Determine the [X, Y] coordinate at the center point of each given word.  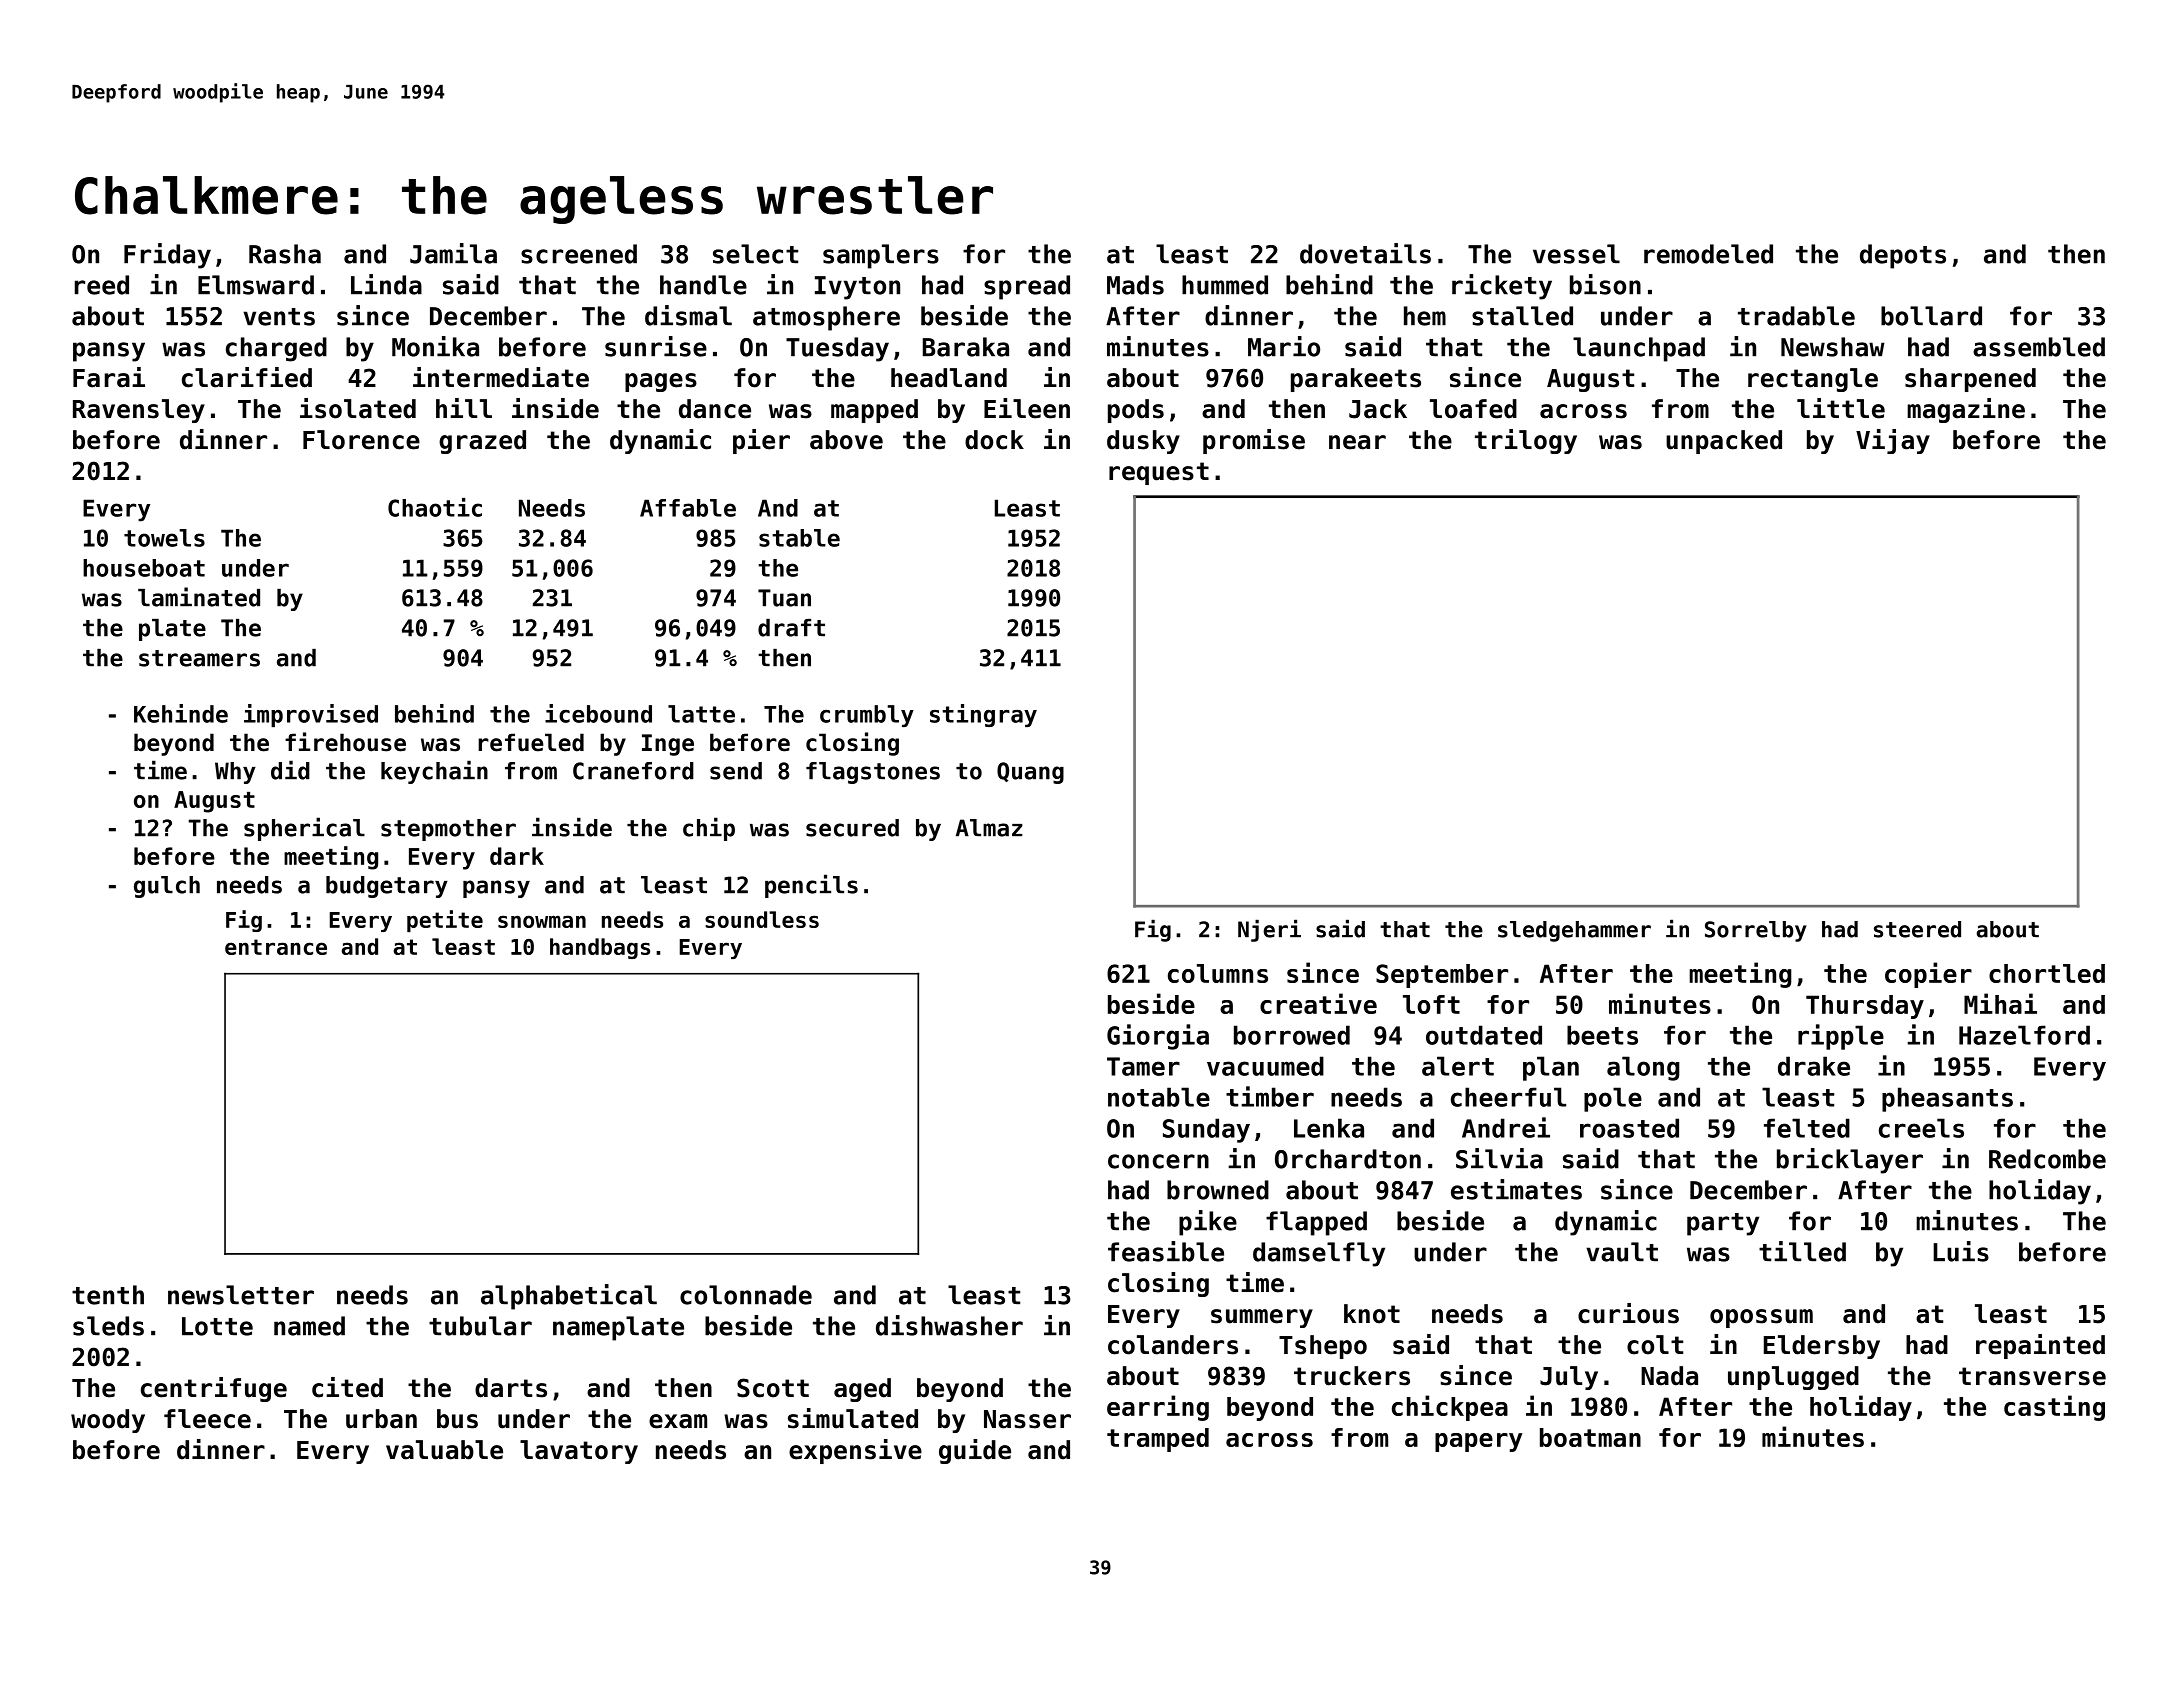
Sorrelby [1756, 931]
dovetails [1365, 253]
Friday [167, 256]
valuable [444, 1450]
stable [799, 538]
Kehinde [181, 713]
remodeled [1708, 254]
